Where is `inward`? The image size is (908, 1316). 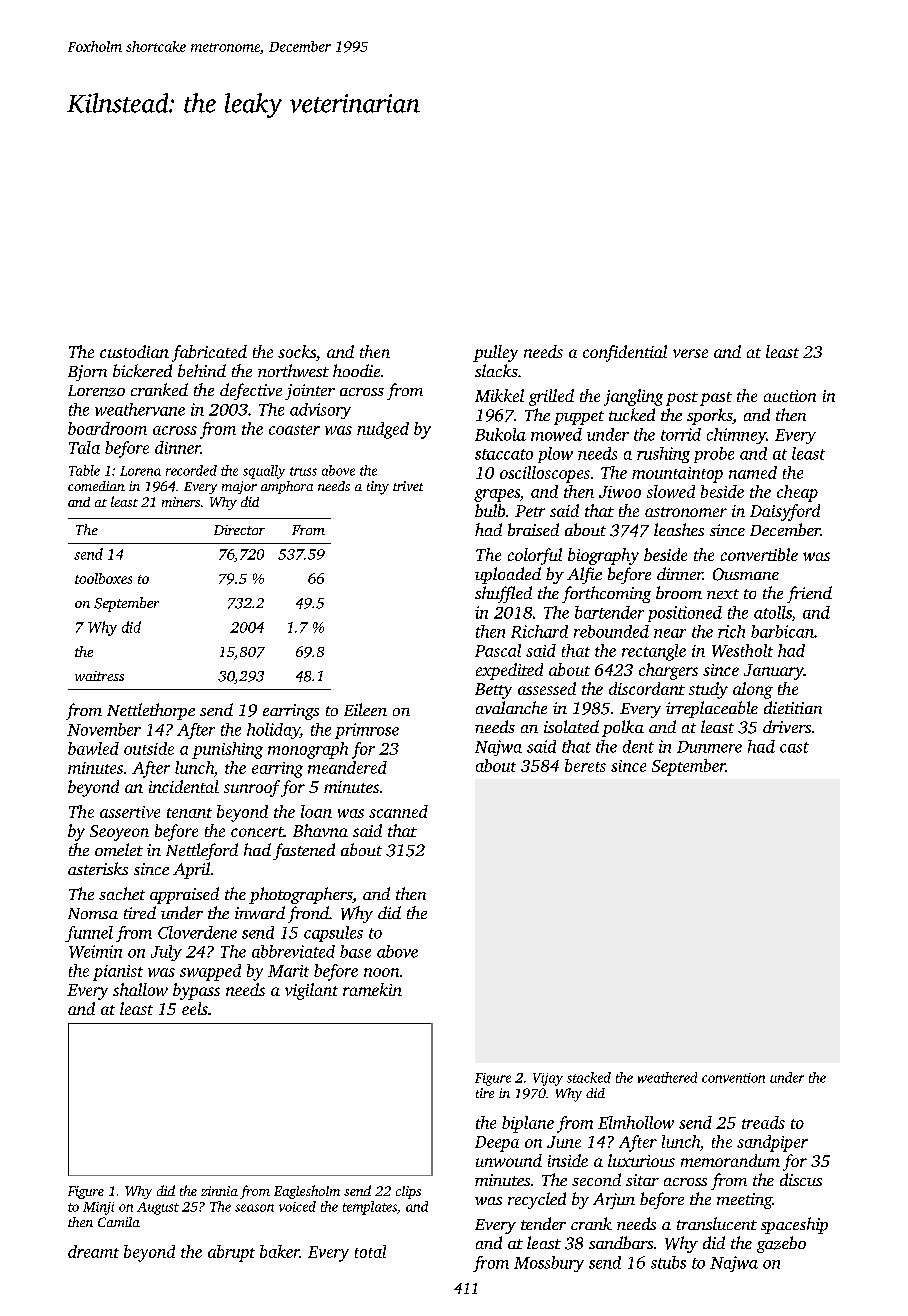 inward is located at coordinates (260, 912).
